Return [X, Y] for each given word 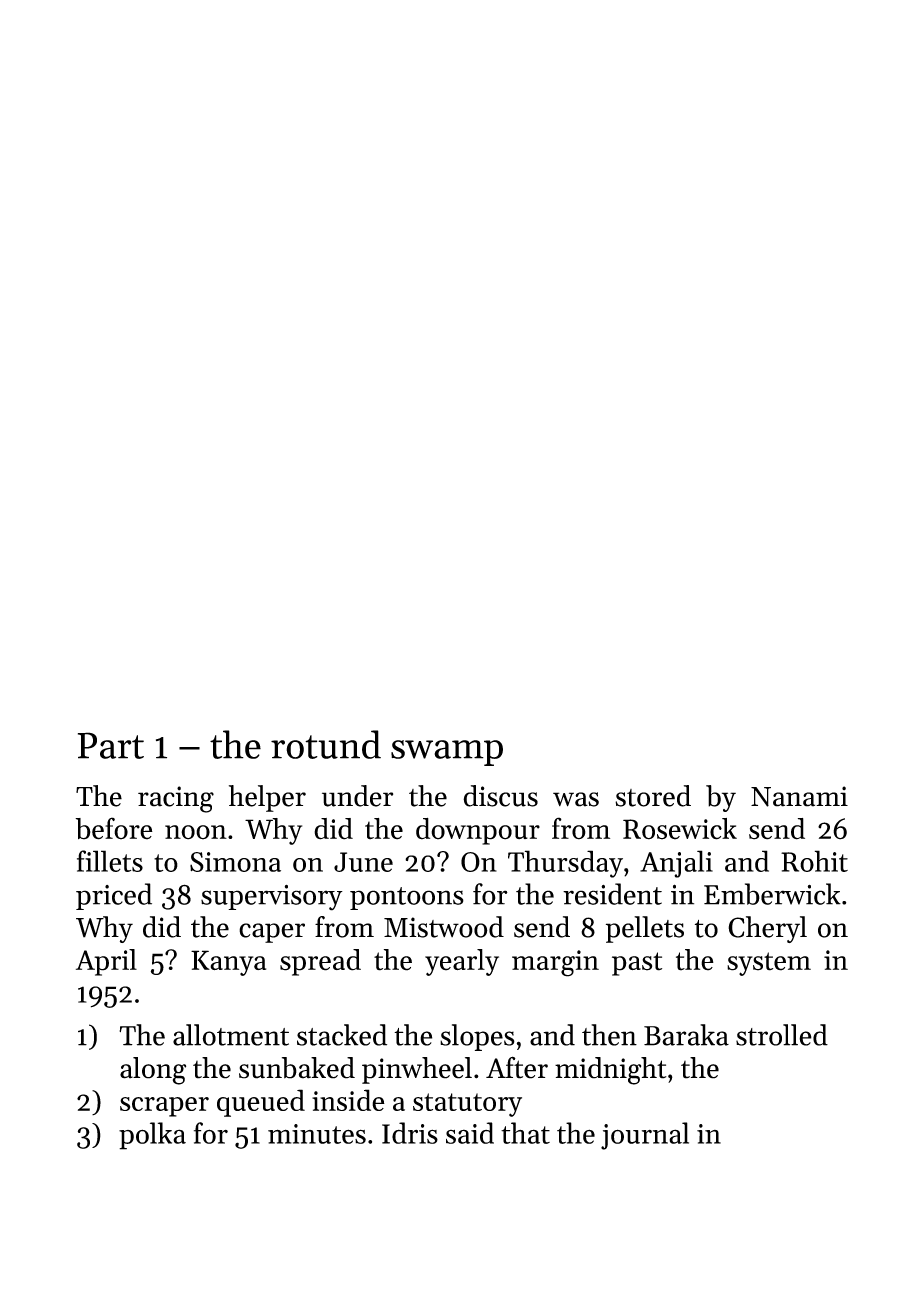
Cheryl [767, 929]
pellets [645, 929]
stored [653, 796]
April [106, 962]
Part [111, 745]
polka [152, 1136]
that [525, 1133]
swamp [447, 753]
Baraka [686, 1035]
